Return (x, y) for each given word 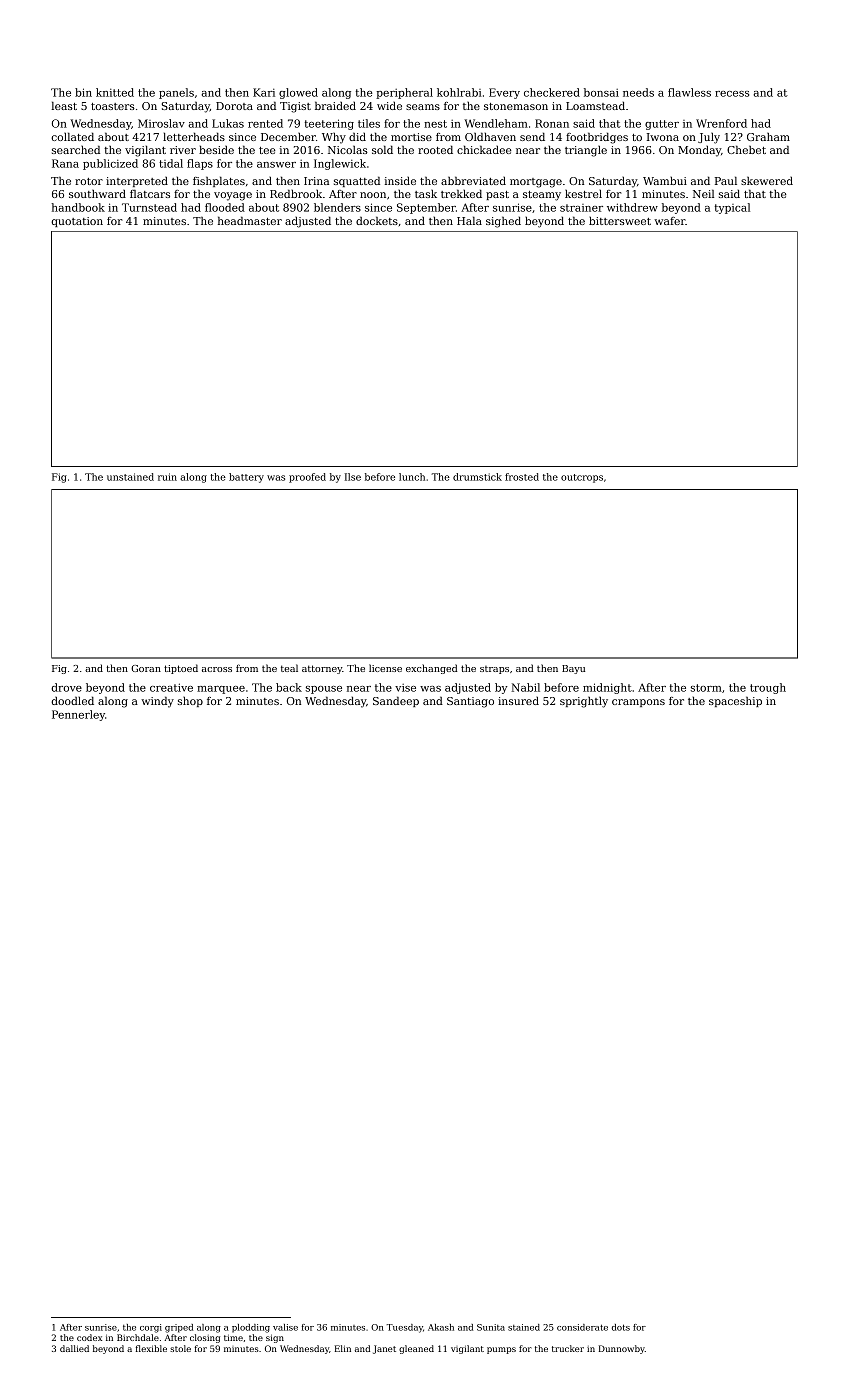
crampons (638, 703)
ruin (167, 477)
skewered (767, 180)
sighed (503, 222)
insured (518, 701)
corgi (151, 1328)
